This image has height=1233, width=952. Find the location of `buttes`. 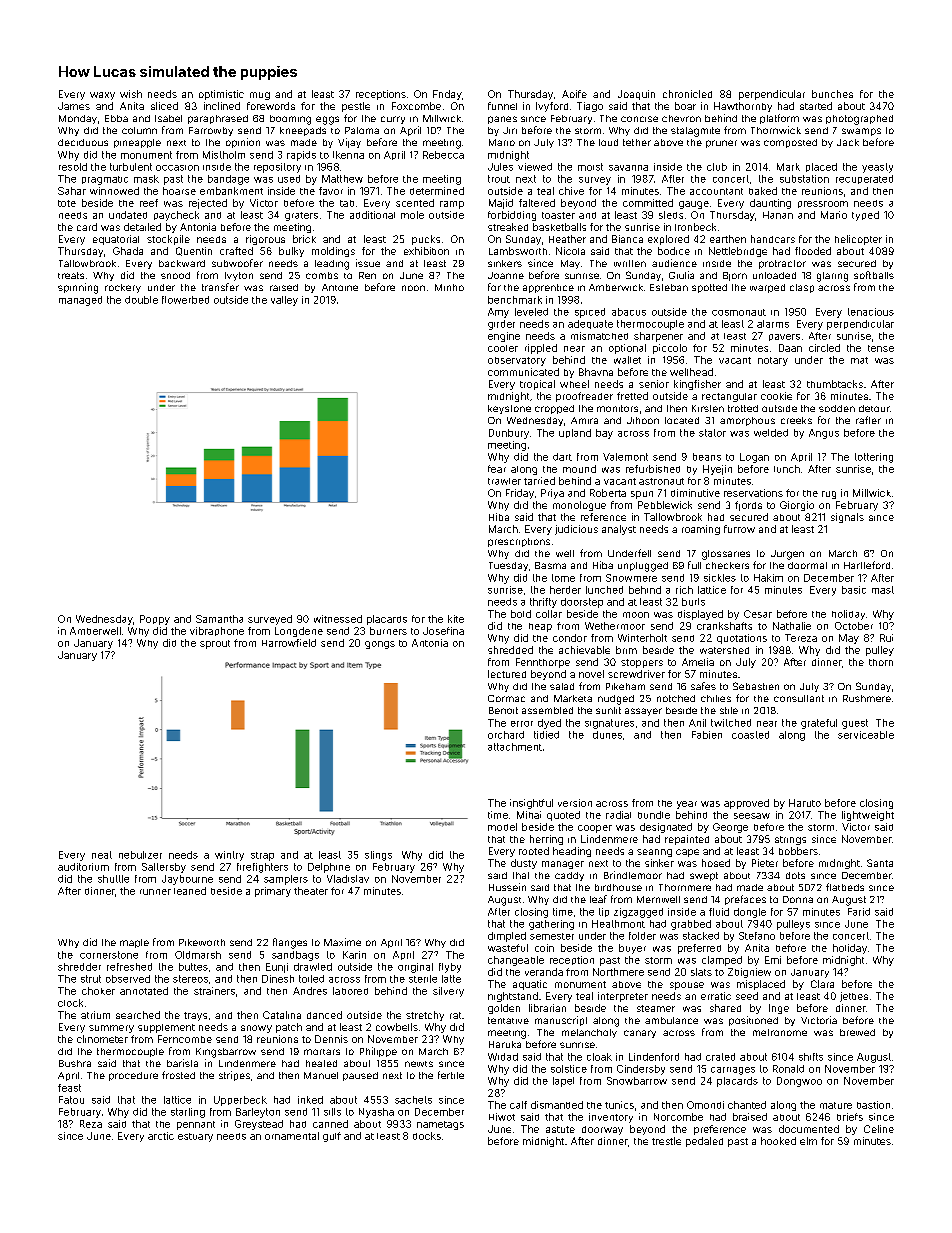

buttes is located at coordinates (193, 967).
